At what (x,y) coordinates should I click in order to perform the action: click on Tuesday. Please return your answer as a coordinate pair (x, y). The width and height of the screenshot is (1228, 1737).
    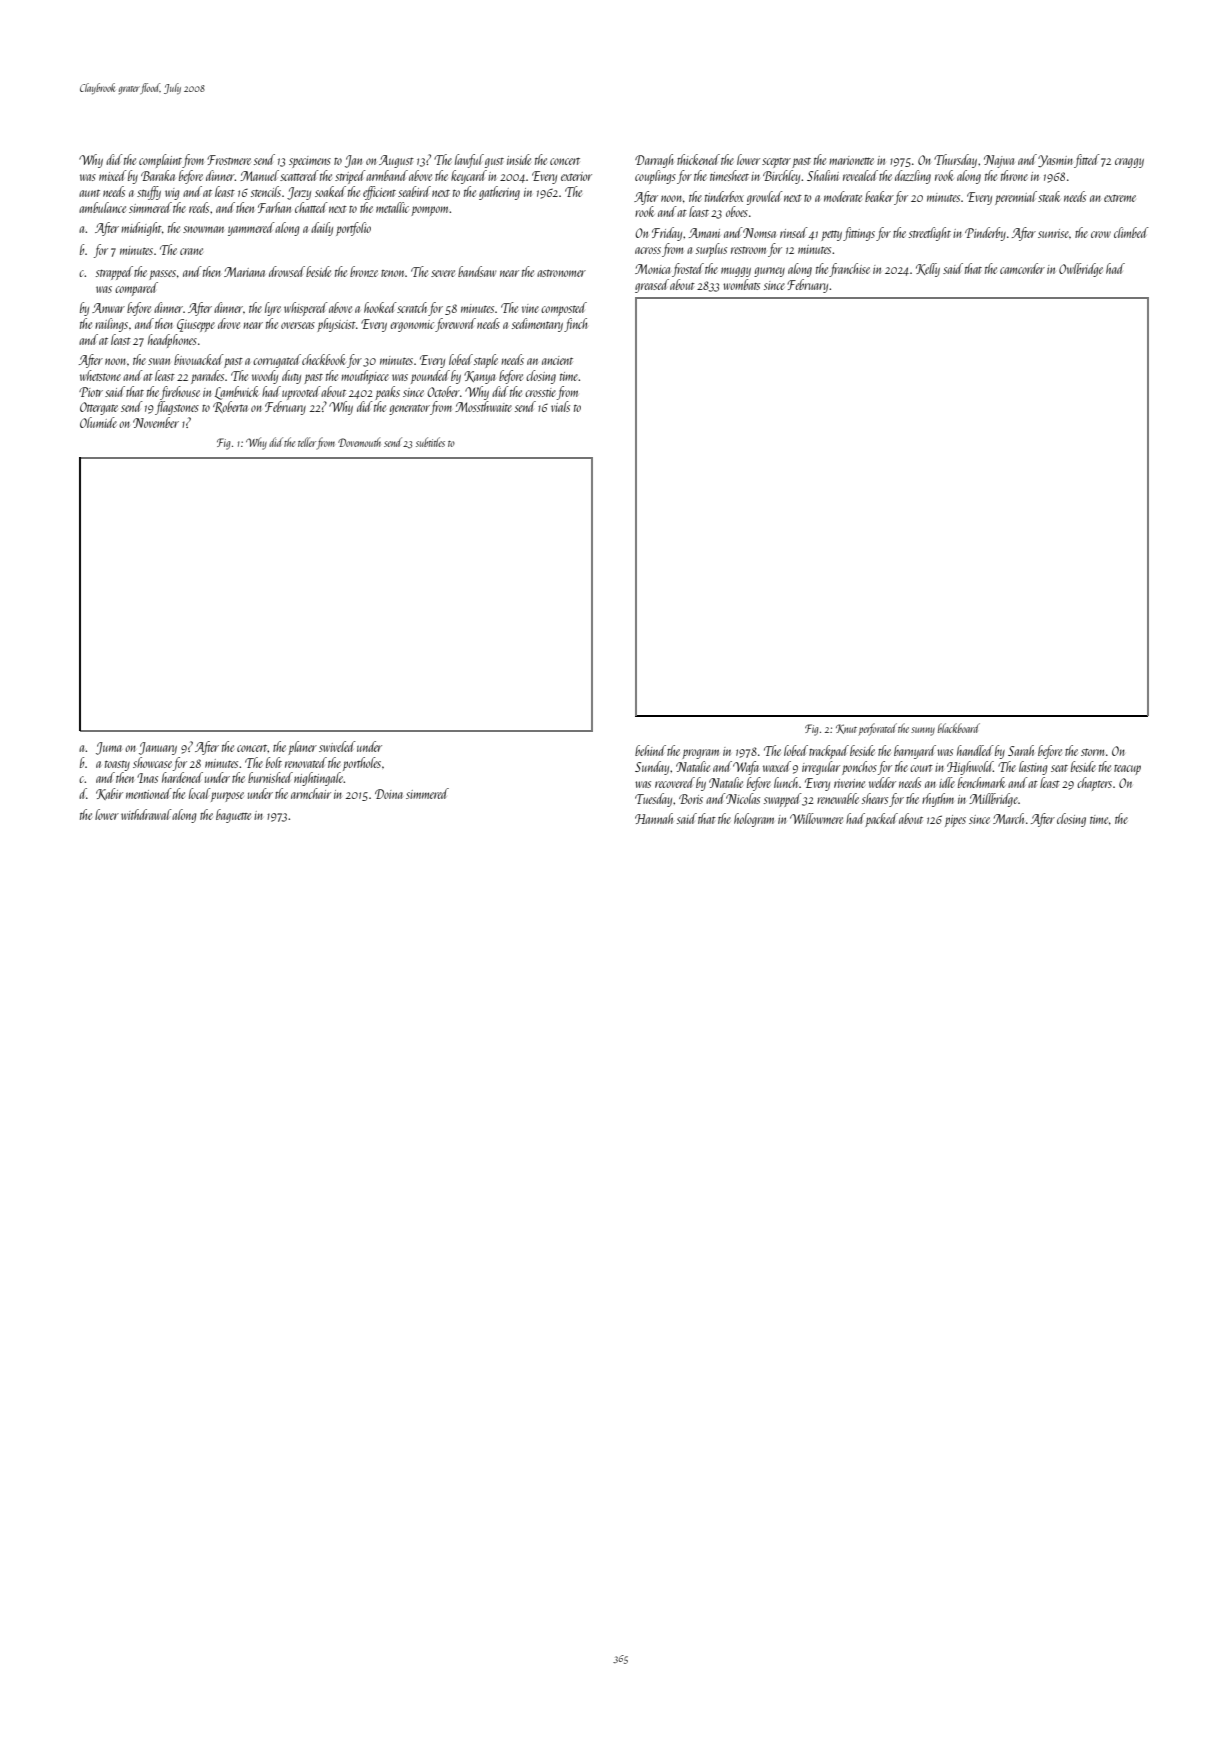
    Looking at the image, I should click on (653, 800).
